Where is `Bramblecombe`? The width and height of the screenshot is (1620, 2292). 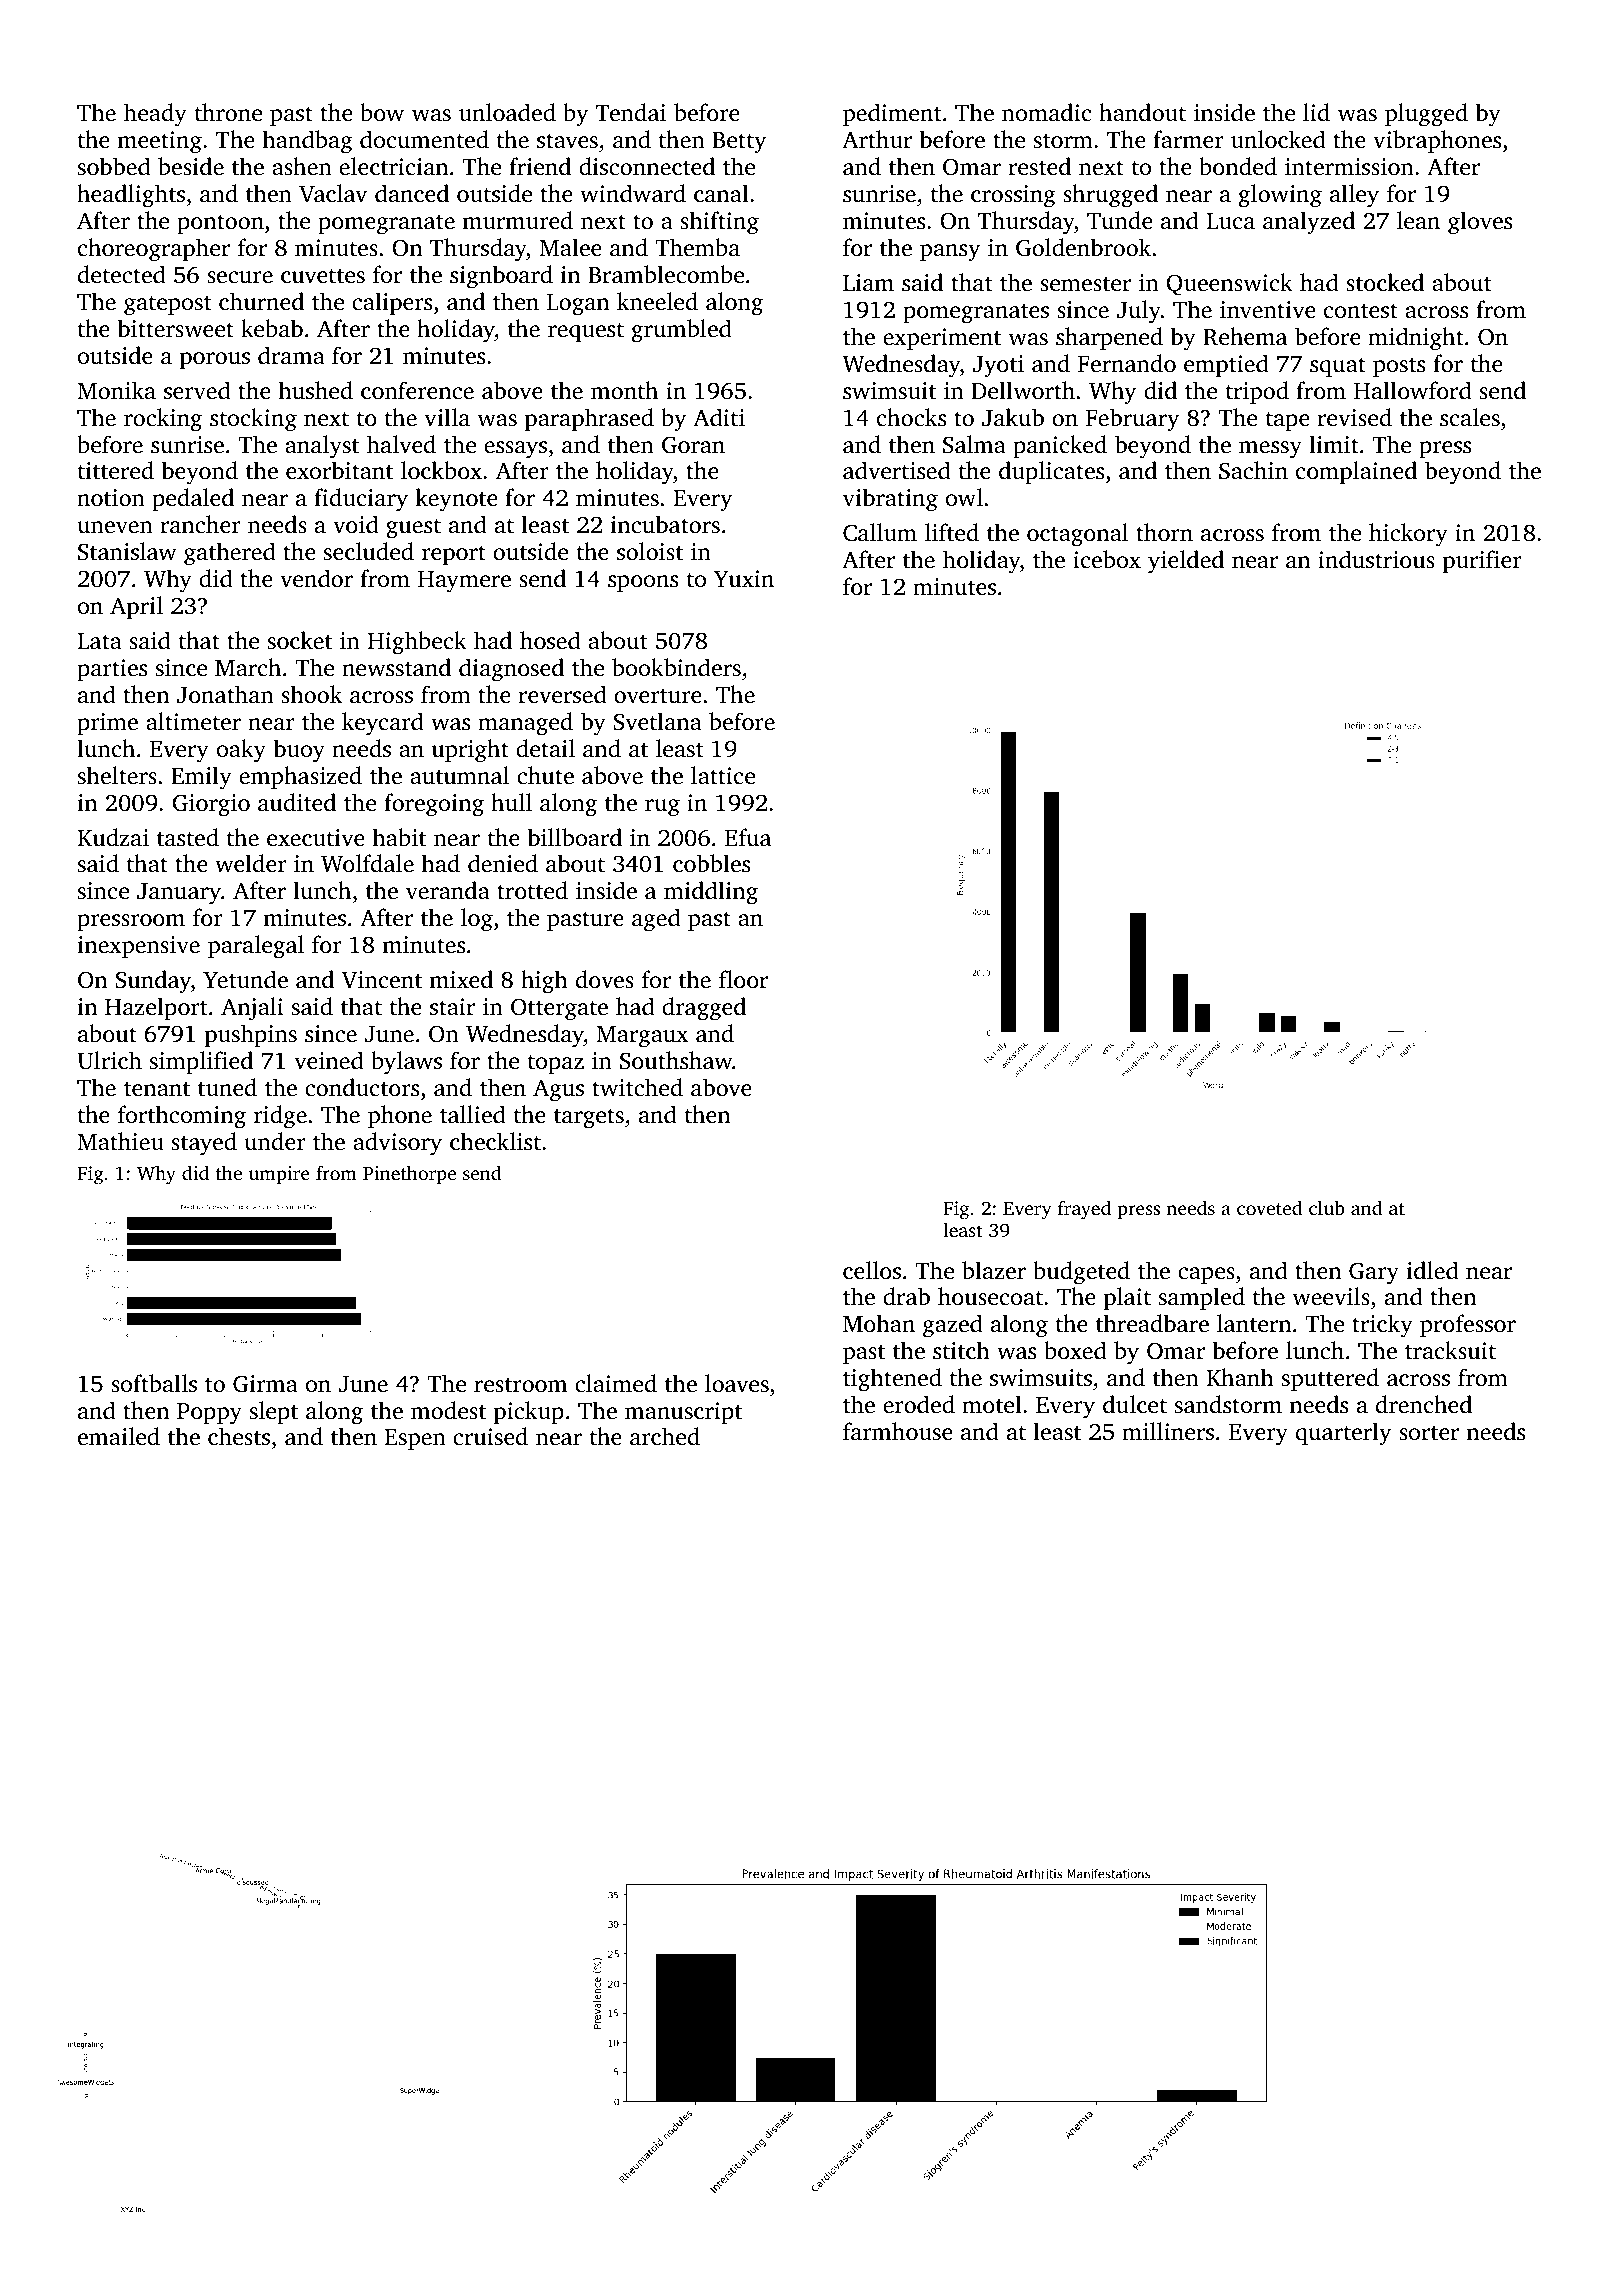 Bramblecombe is located at coordinates (666, 274).
